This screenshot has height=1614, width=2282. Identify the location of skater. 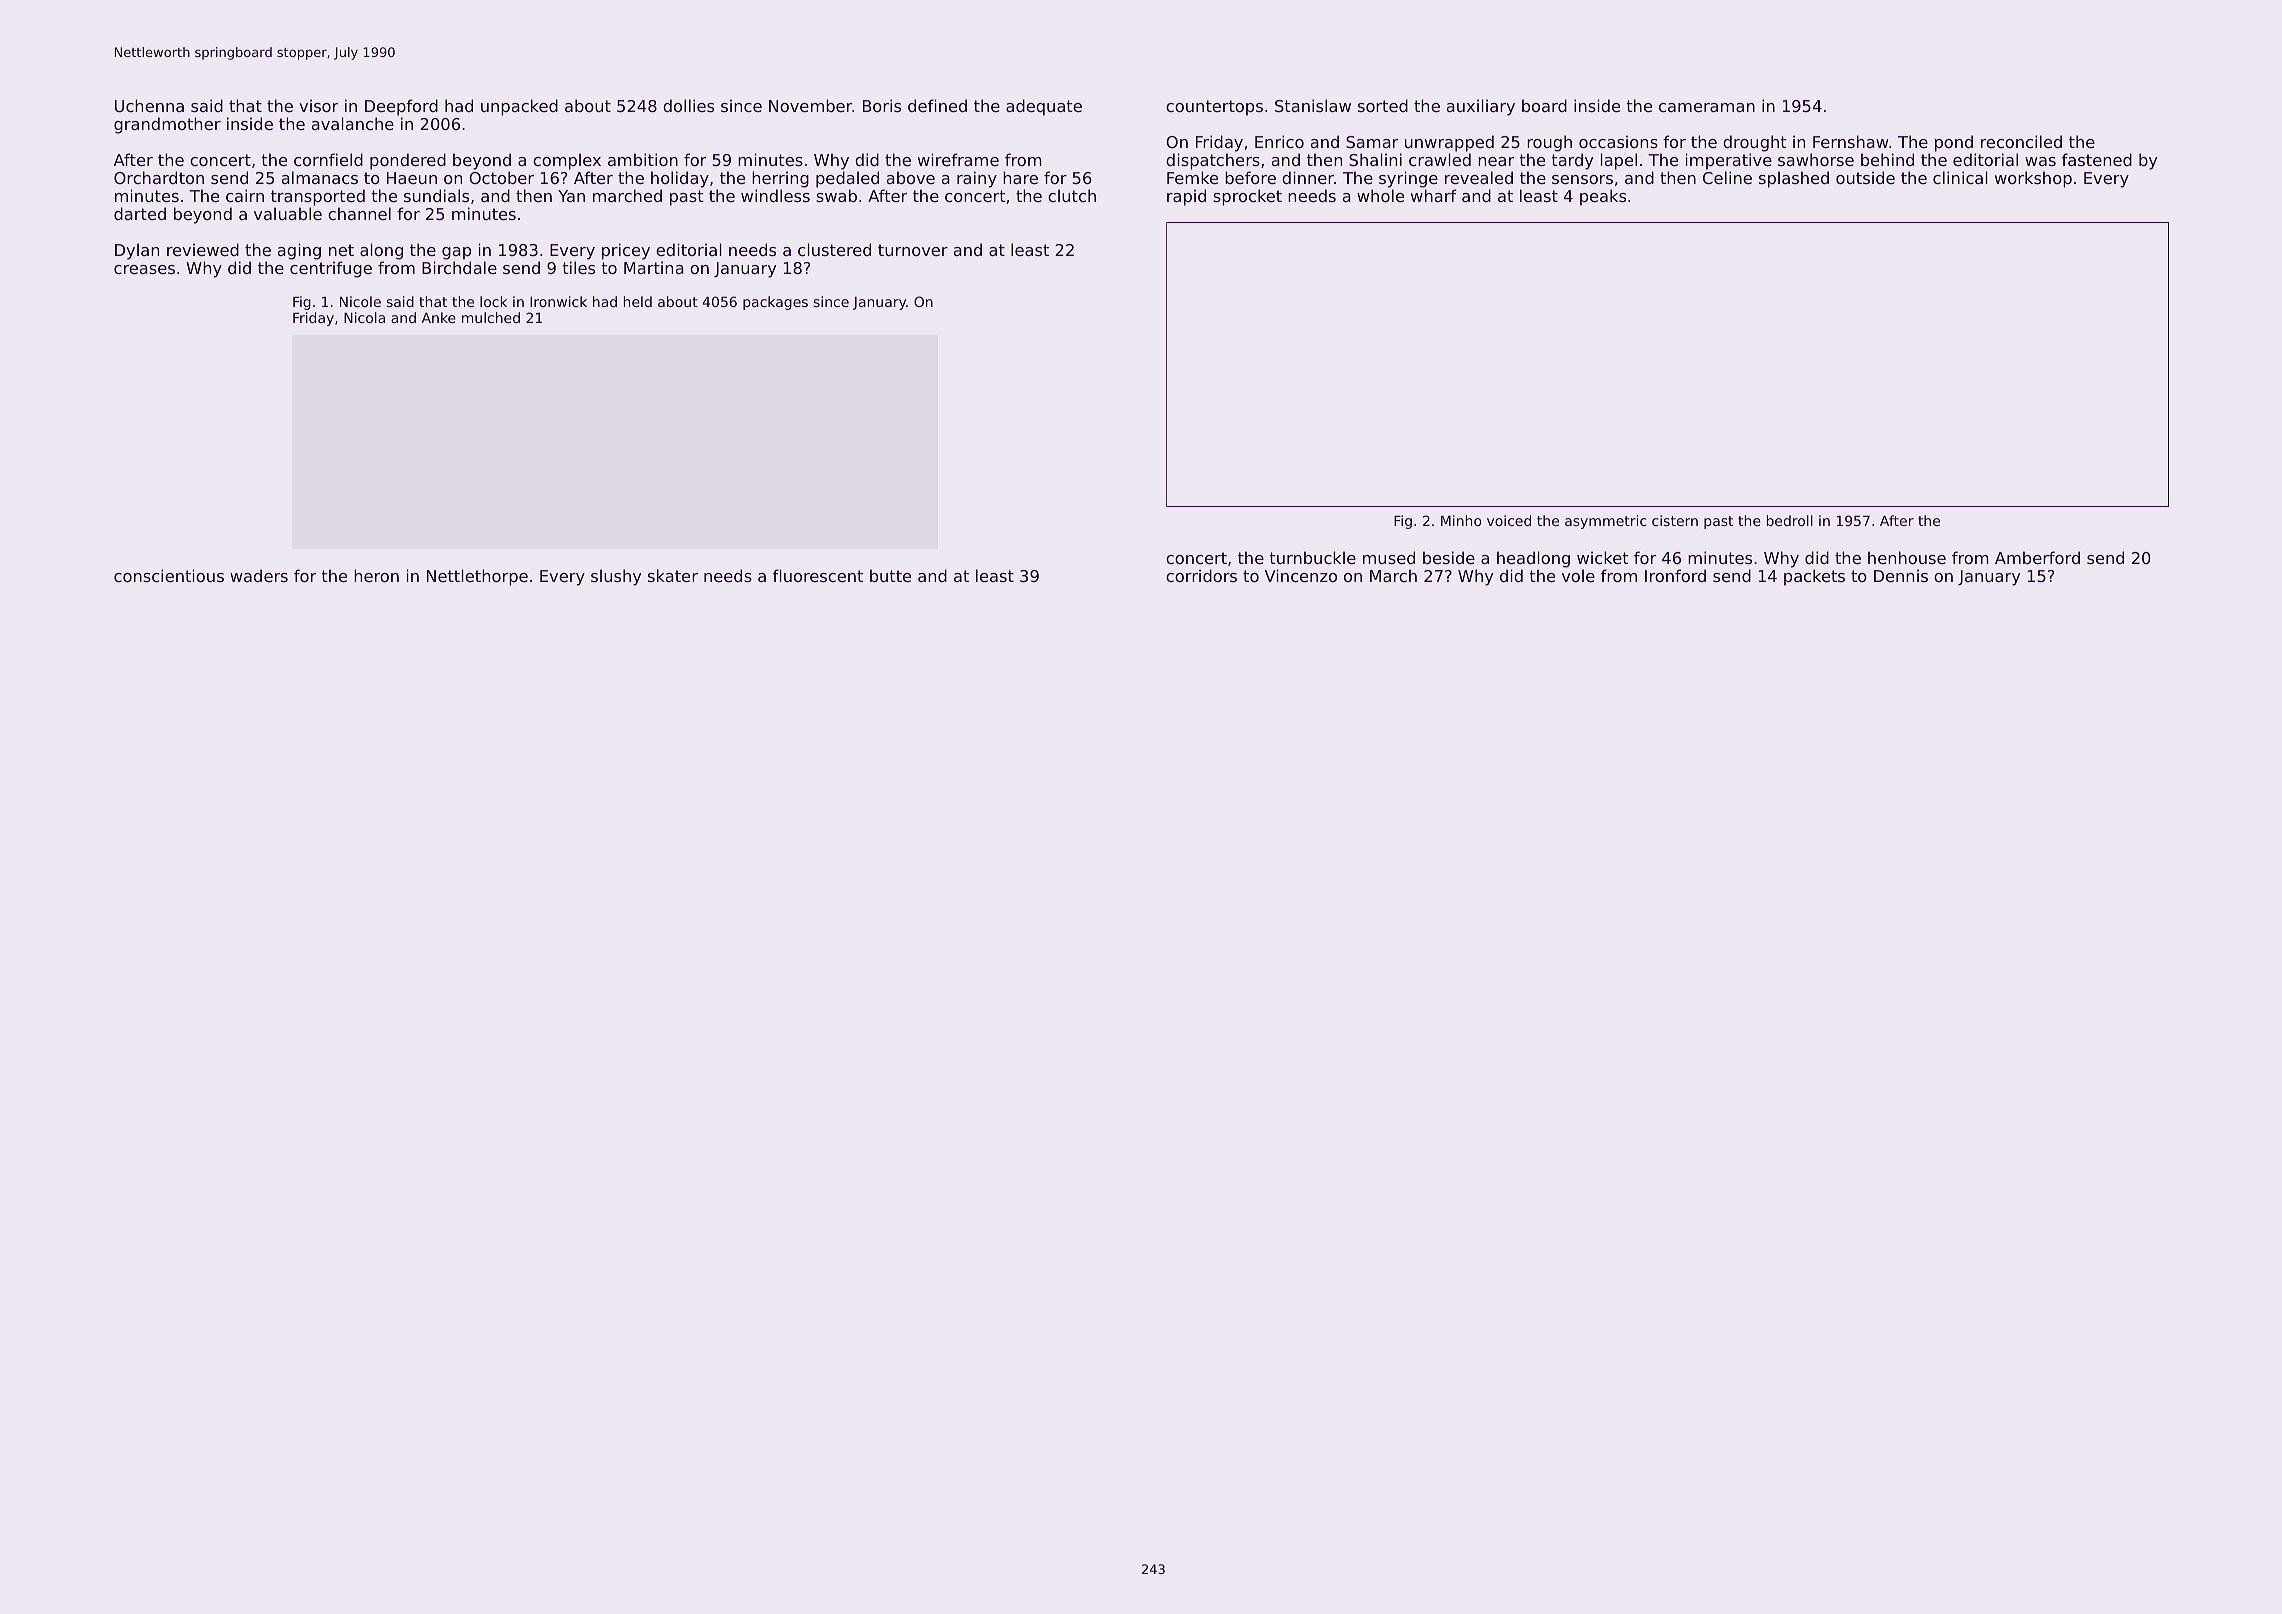
(673, 575).
